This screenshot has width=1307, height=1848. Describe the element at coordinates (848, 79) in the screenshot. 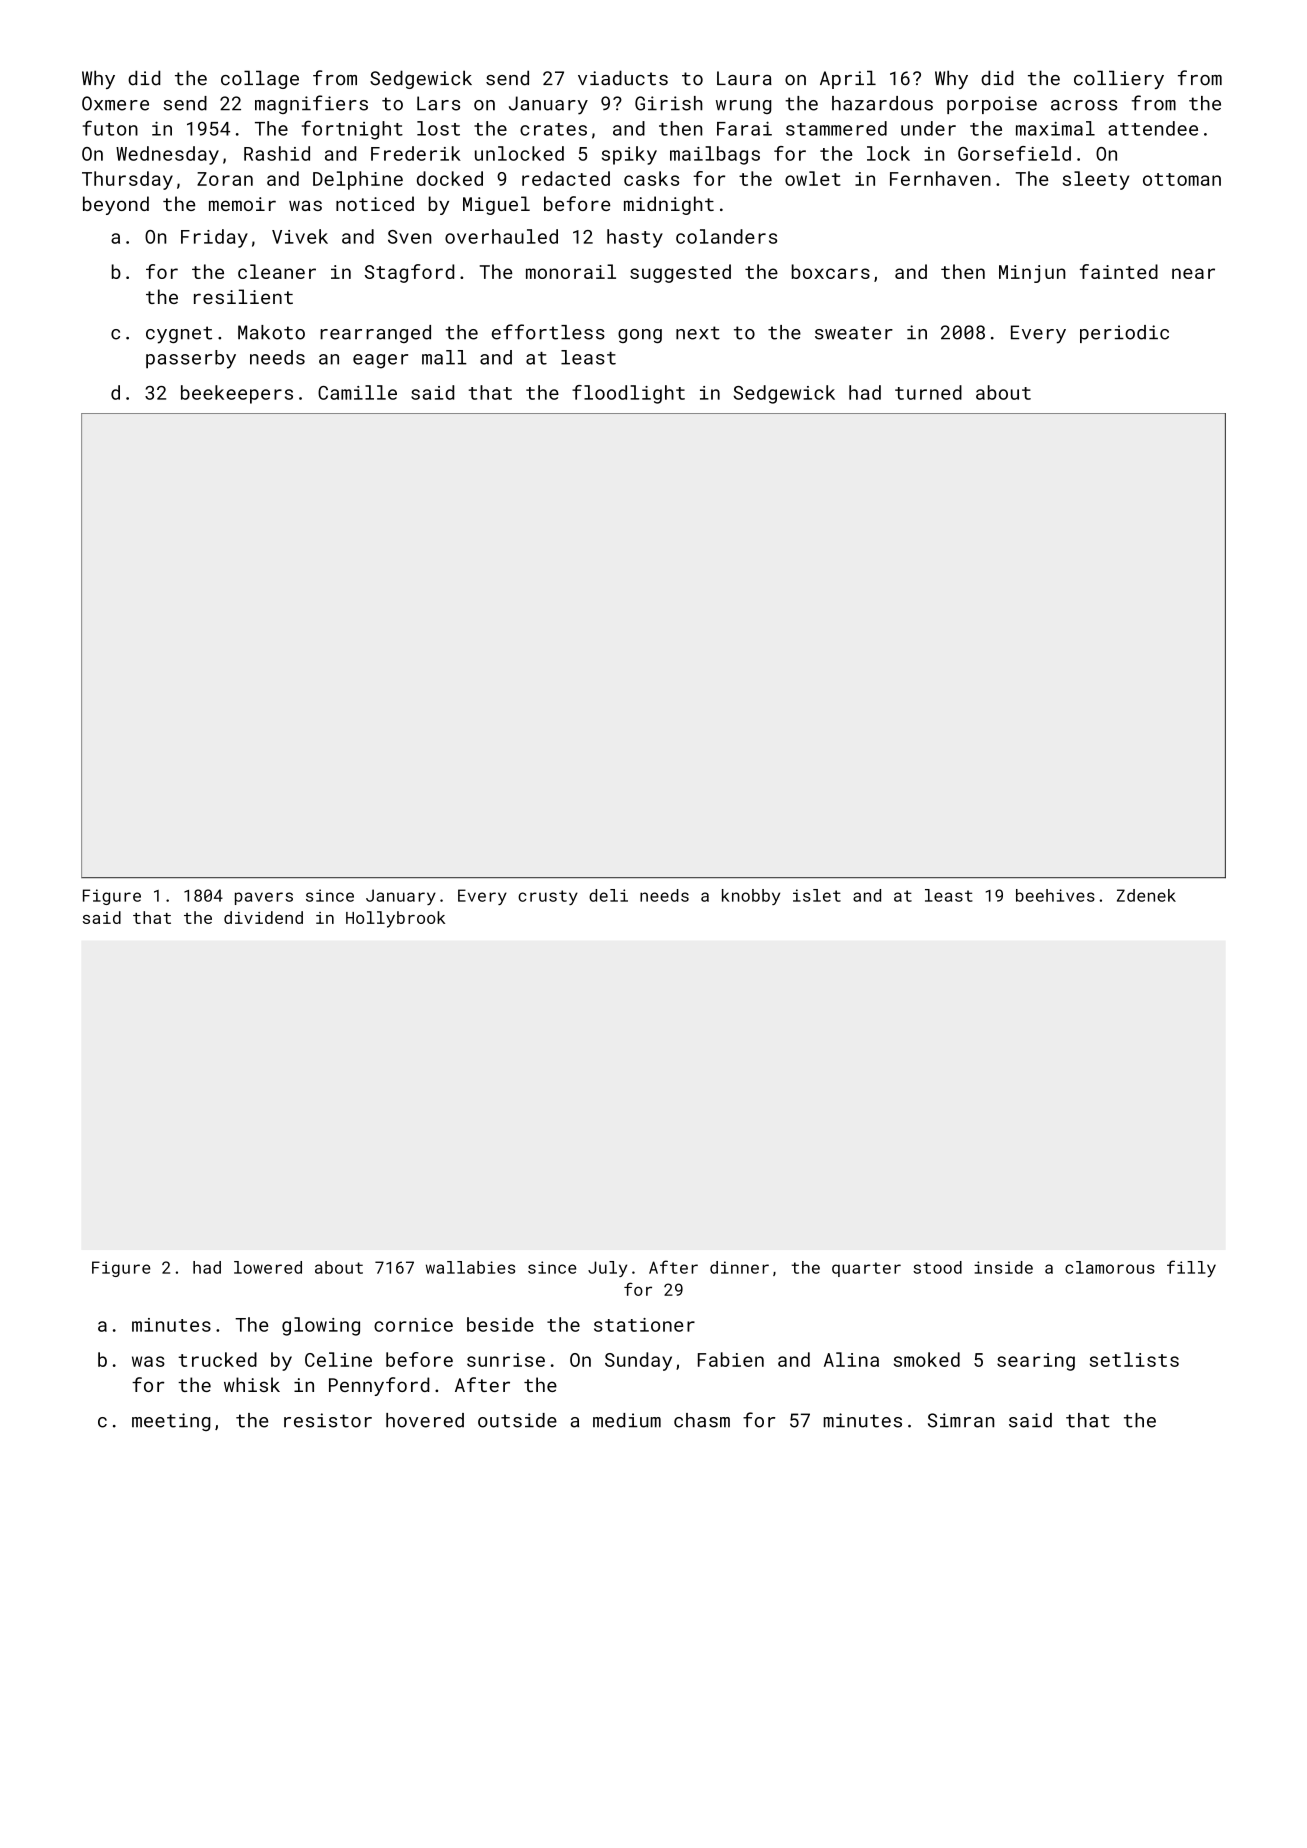

I see `April` at that location.
